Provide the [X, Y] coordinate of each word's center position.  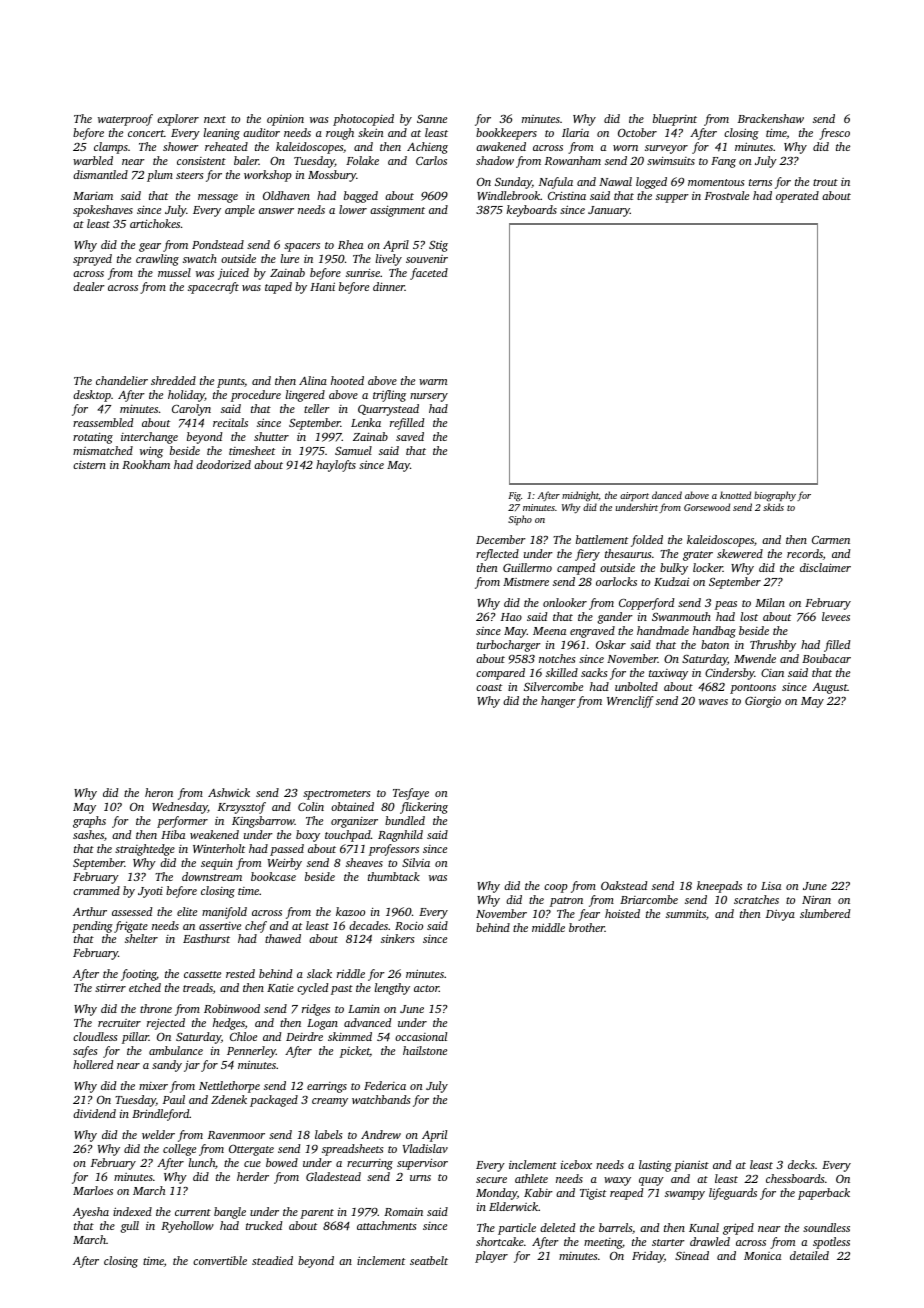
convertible [220, 1260]
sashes [88, 834]
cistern [89, 465]
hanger [558, 702]
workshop [268, 176]
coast [489, 687]
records [805, 553]
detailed [809, 1255]
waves [713, 702]
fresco [834, 134]
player [491, 1257]
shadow [495, 160]
